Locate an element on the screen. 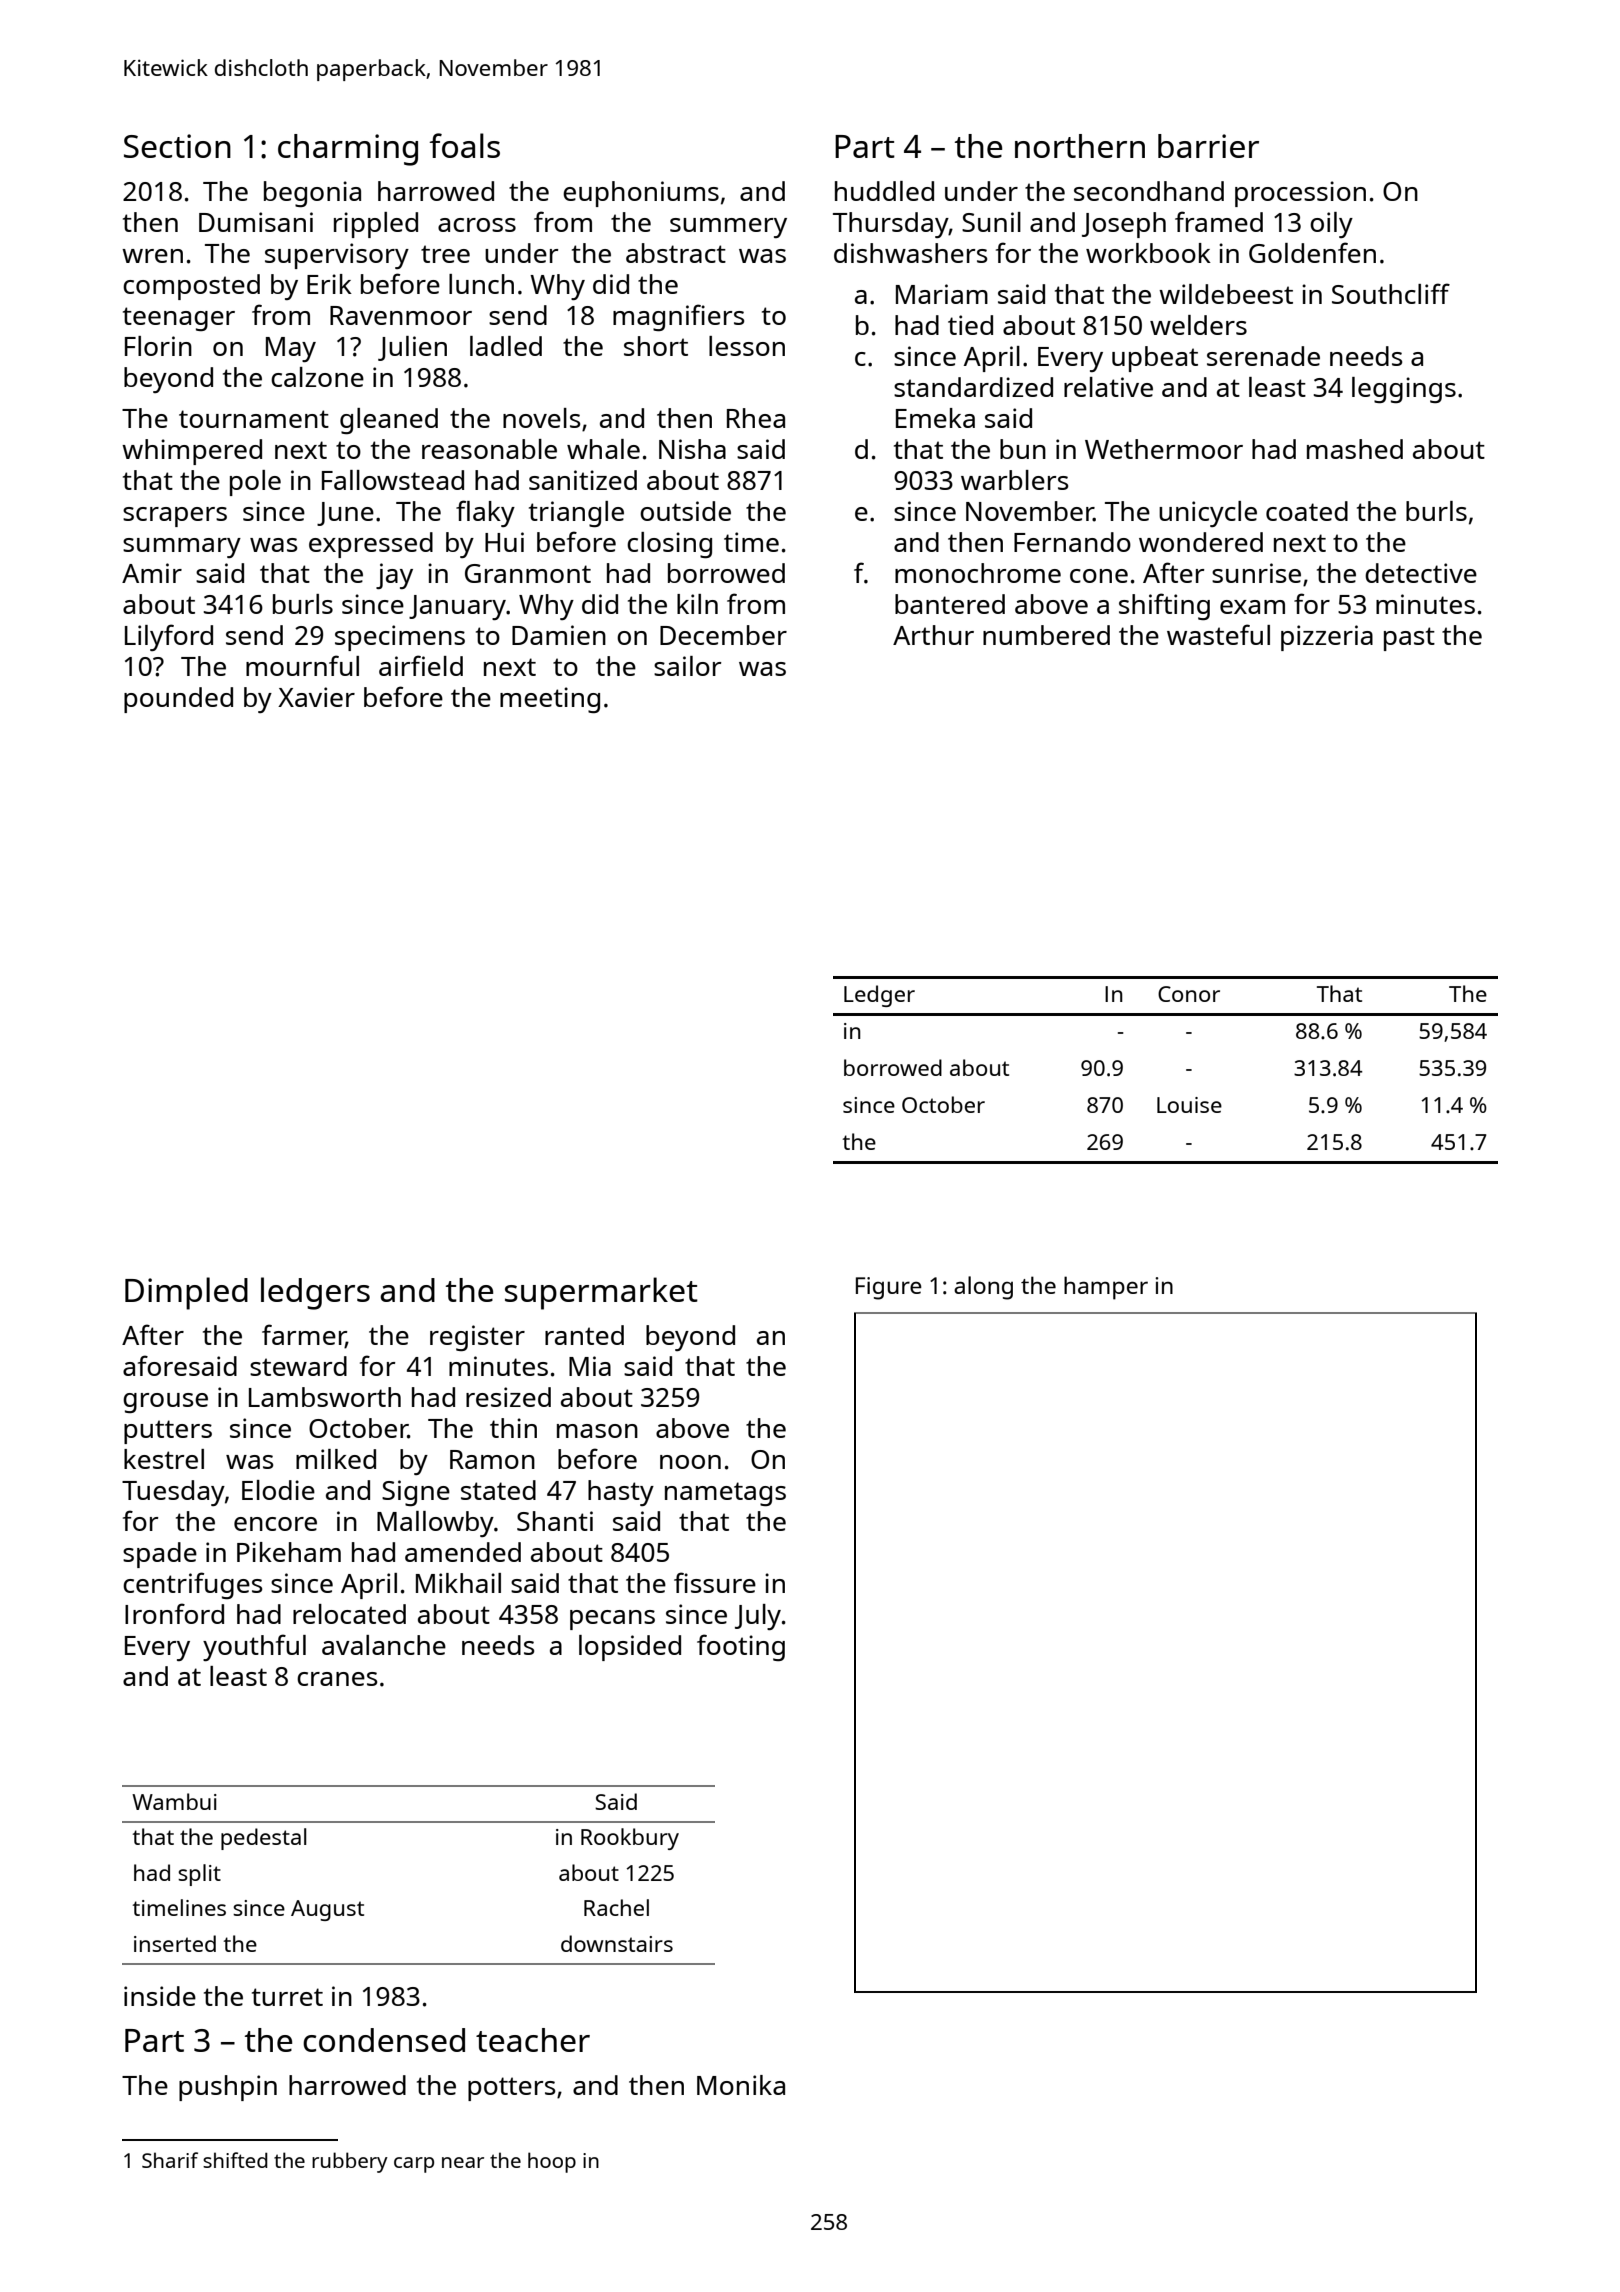 Image resolution: width=1620 pixels, height=2292 pixels. along is located at coordinates (983, 1288).
